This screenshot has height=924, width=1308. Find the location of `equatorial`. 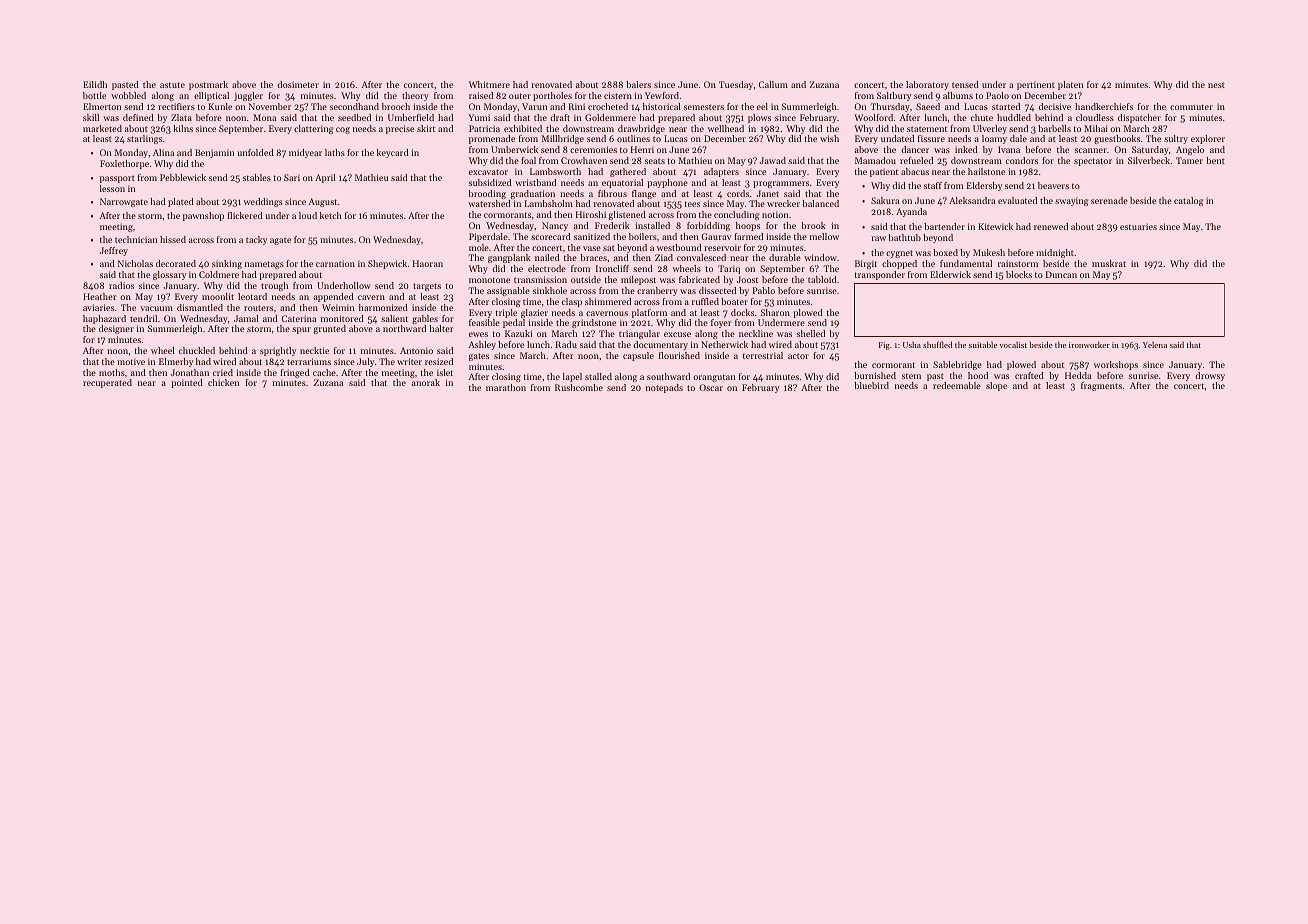

equatorial is located at coordinates (622, 183).
